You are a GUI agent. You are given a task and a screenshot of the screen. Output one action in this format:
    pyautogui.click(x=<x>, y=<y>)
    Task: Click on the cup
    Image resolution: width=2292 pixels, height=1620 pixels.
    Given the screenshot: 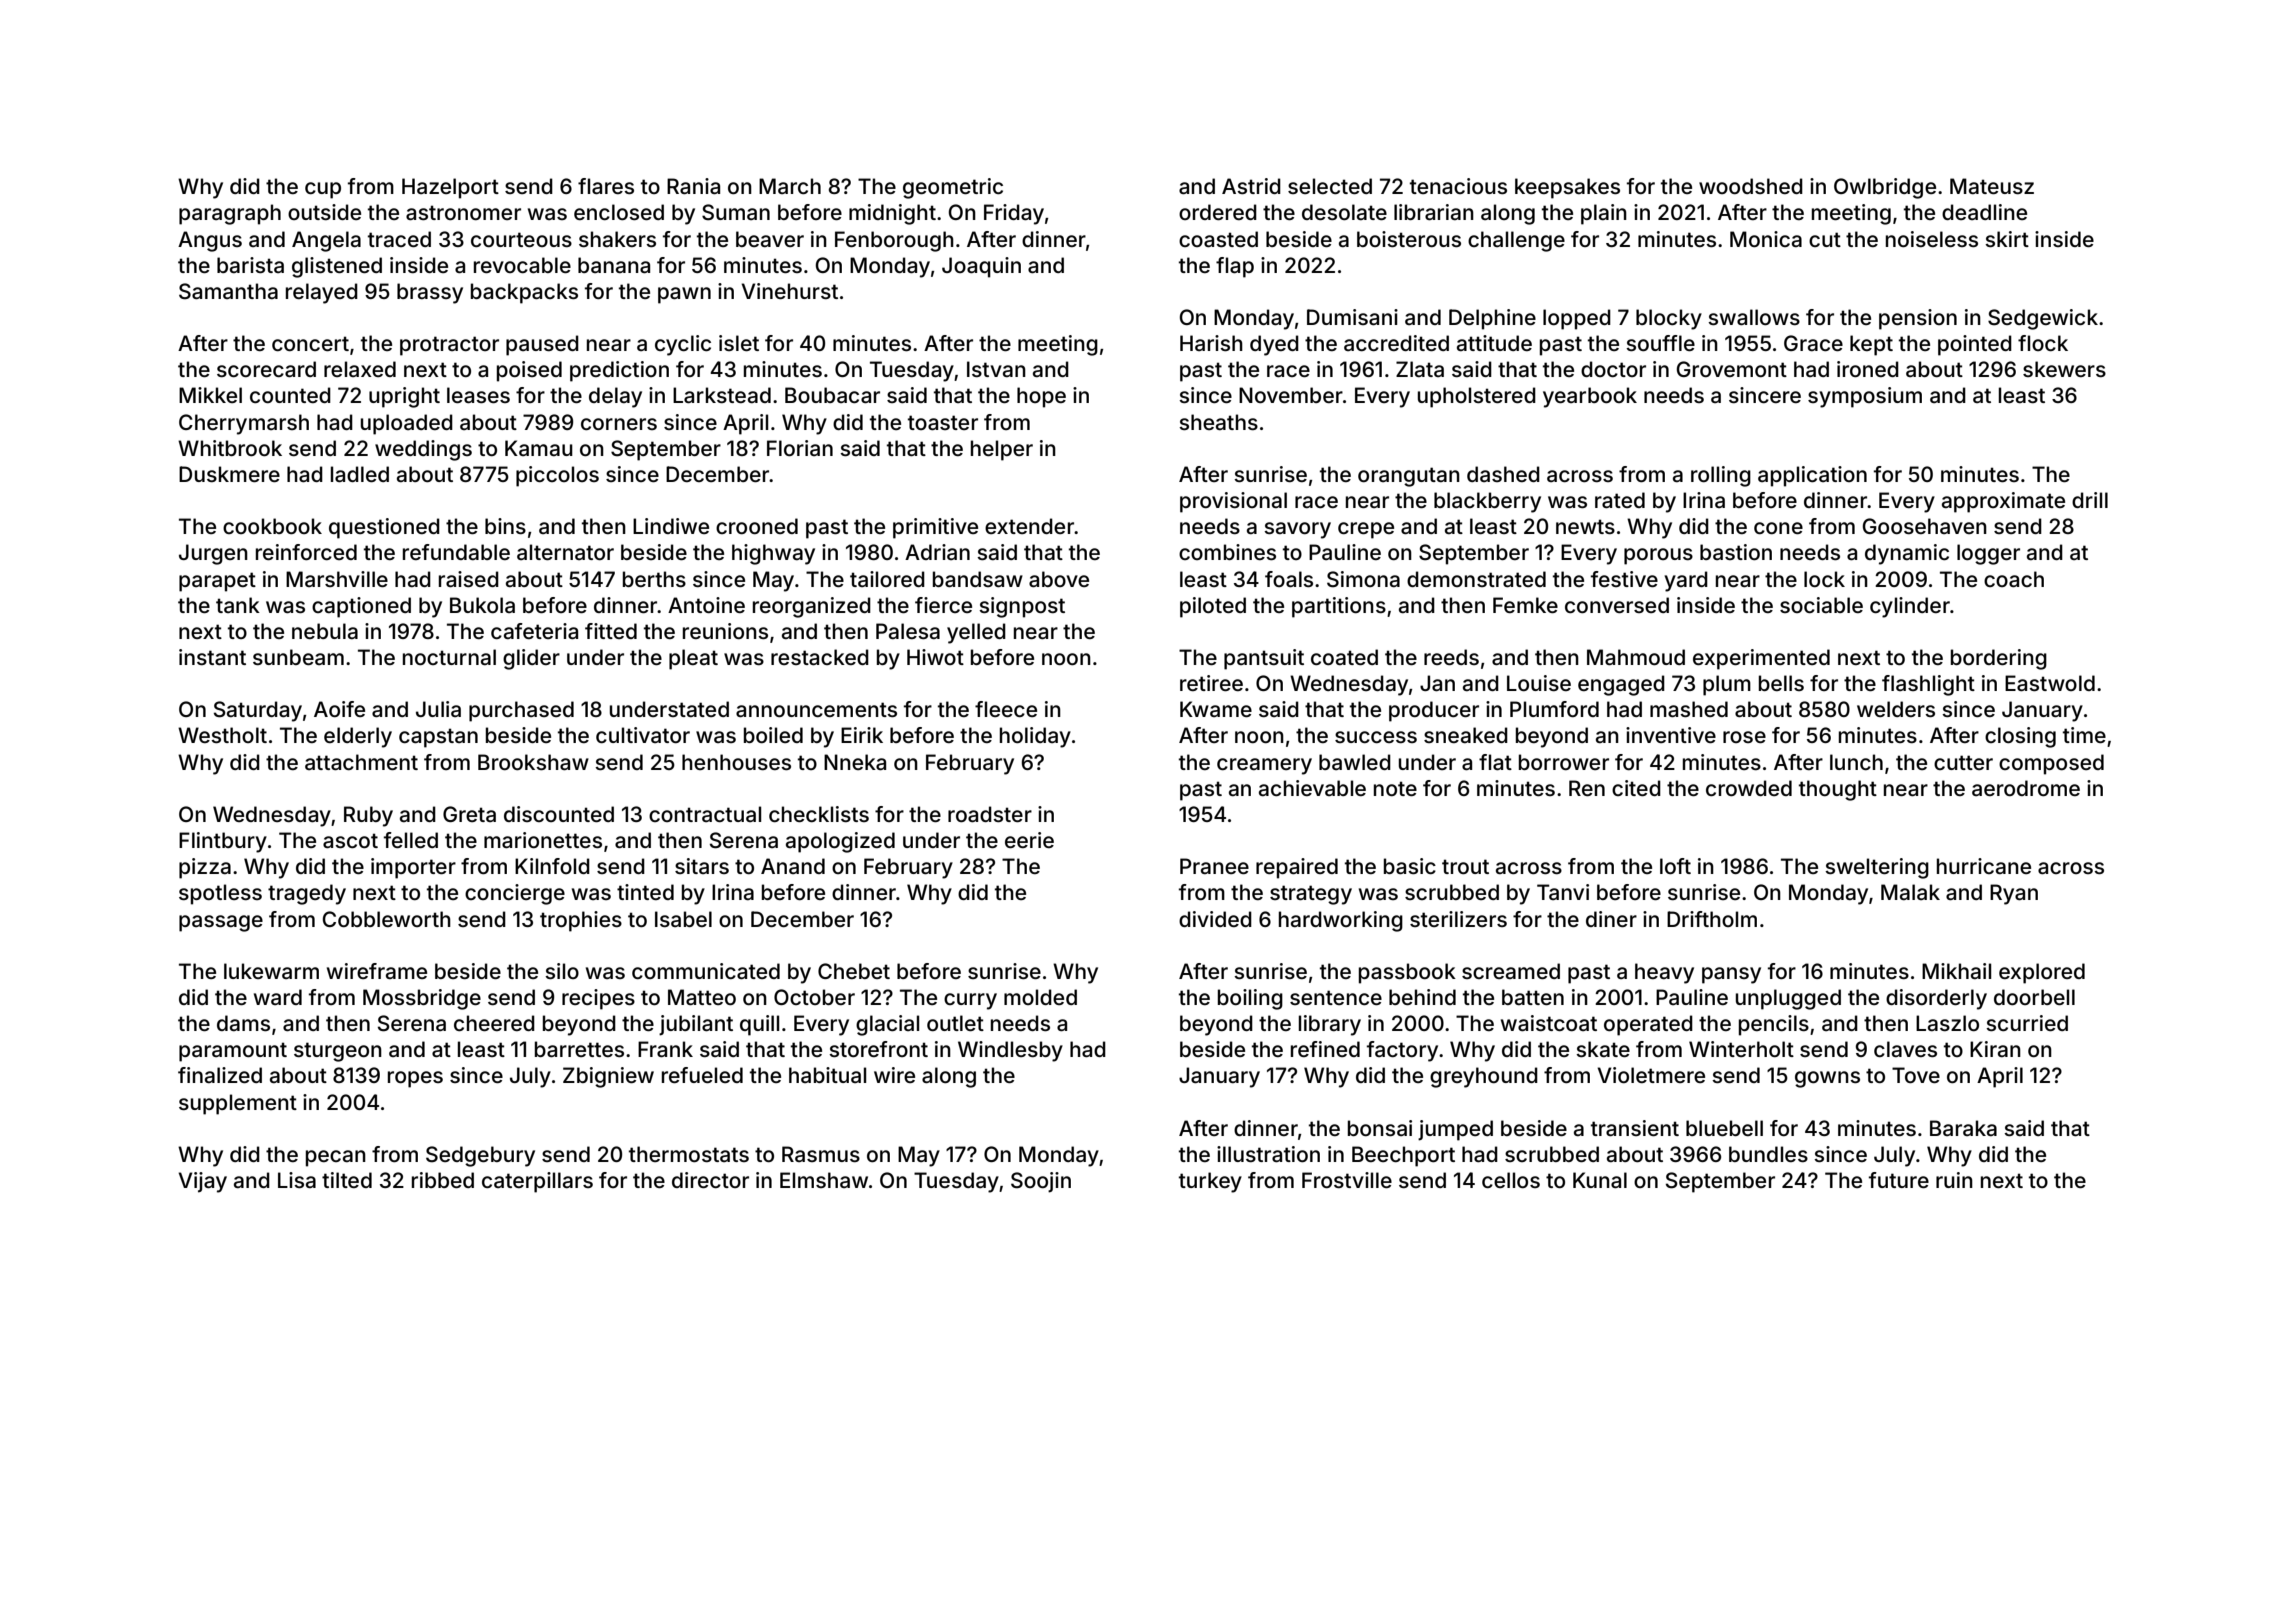 What is the action you would take?
    pyautogui.click(x=323, y=190)
